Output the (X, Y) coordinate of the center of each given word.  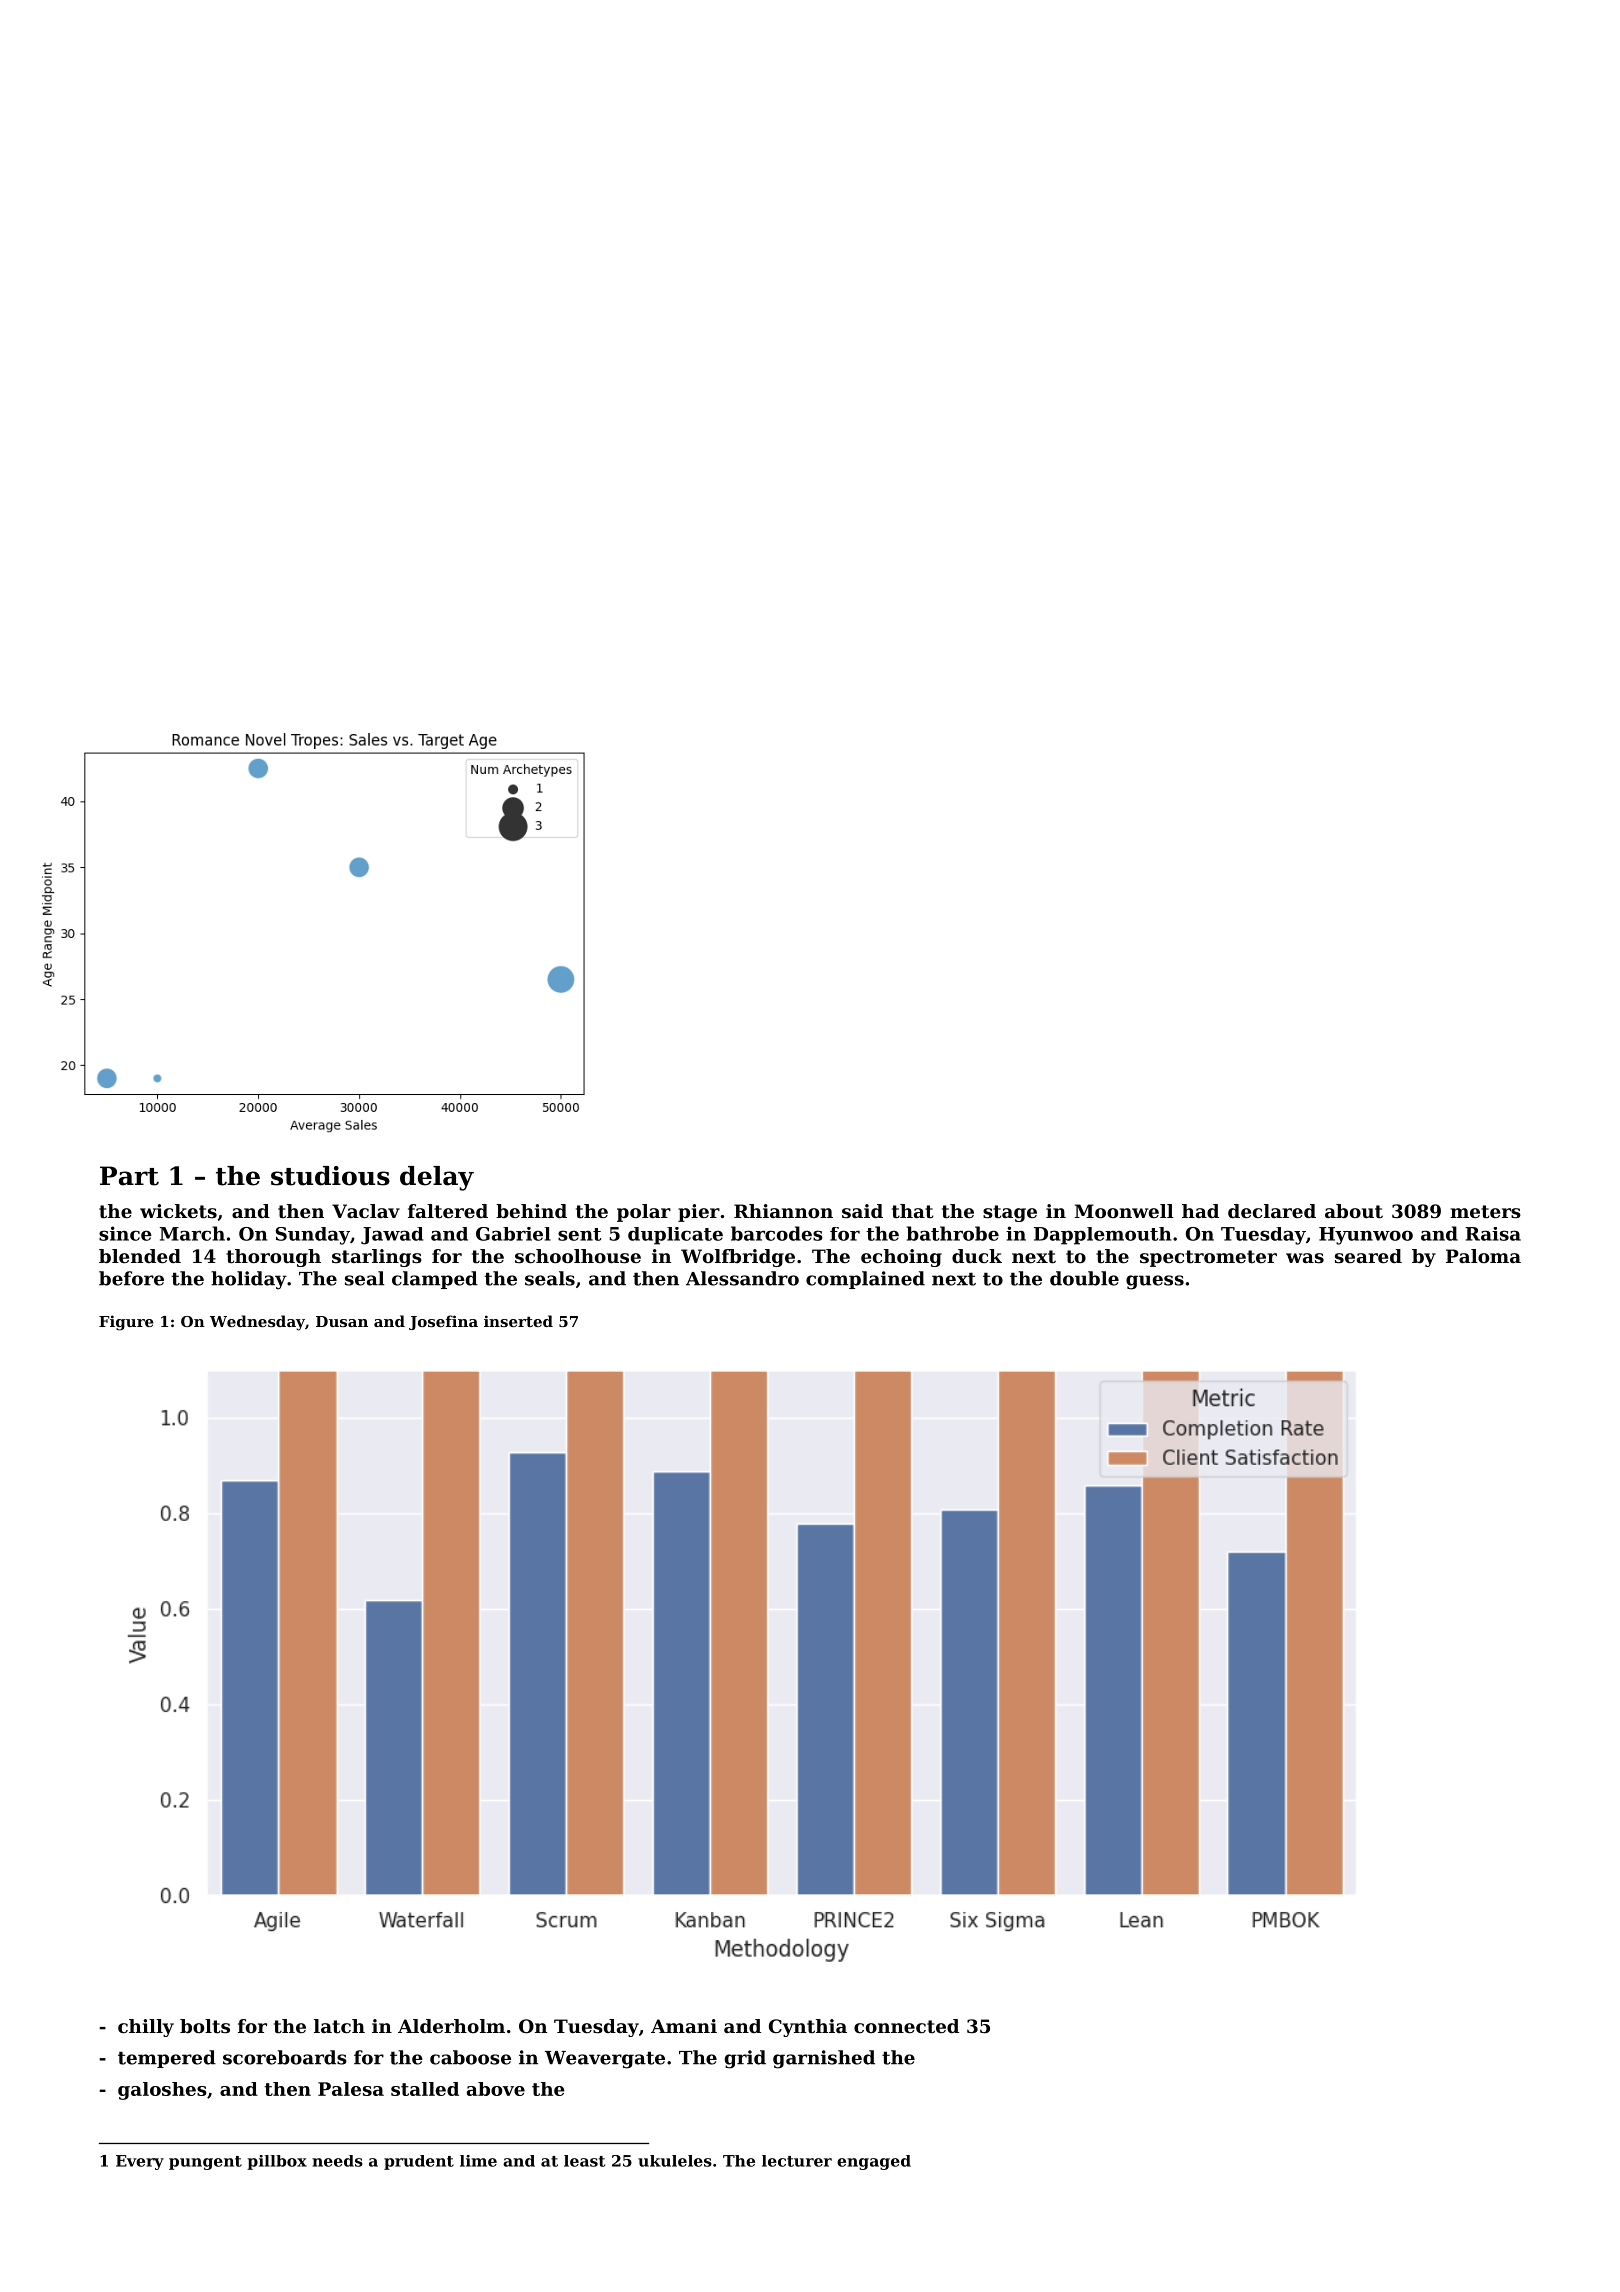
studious (330, 1176)
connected (906, 2026)
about (1354, 1211)
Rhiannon (783, 1211)
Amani (684, 2026)
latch (339, 2026)
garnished (824, 2059)
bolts (205, 2026)
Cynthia (808, 2028)
